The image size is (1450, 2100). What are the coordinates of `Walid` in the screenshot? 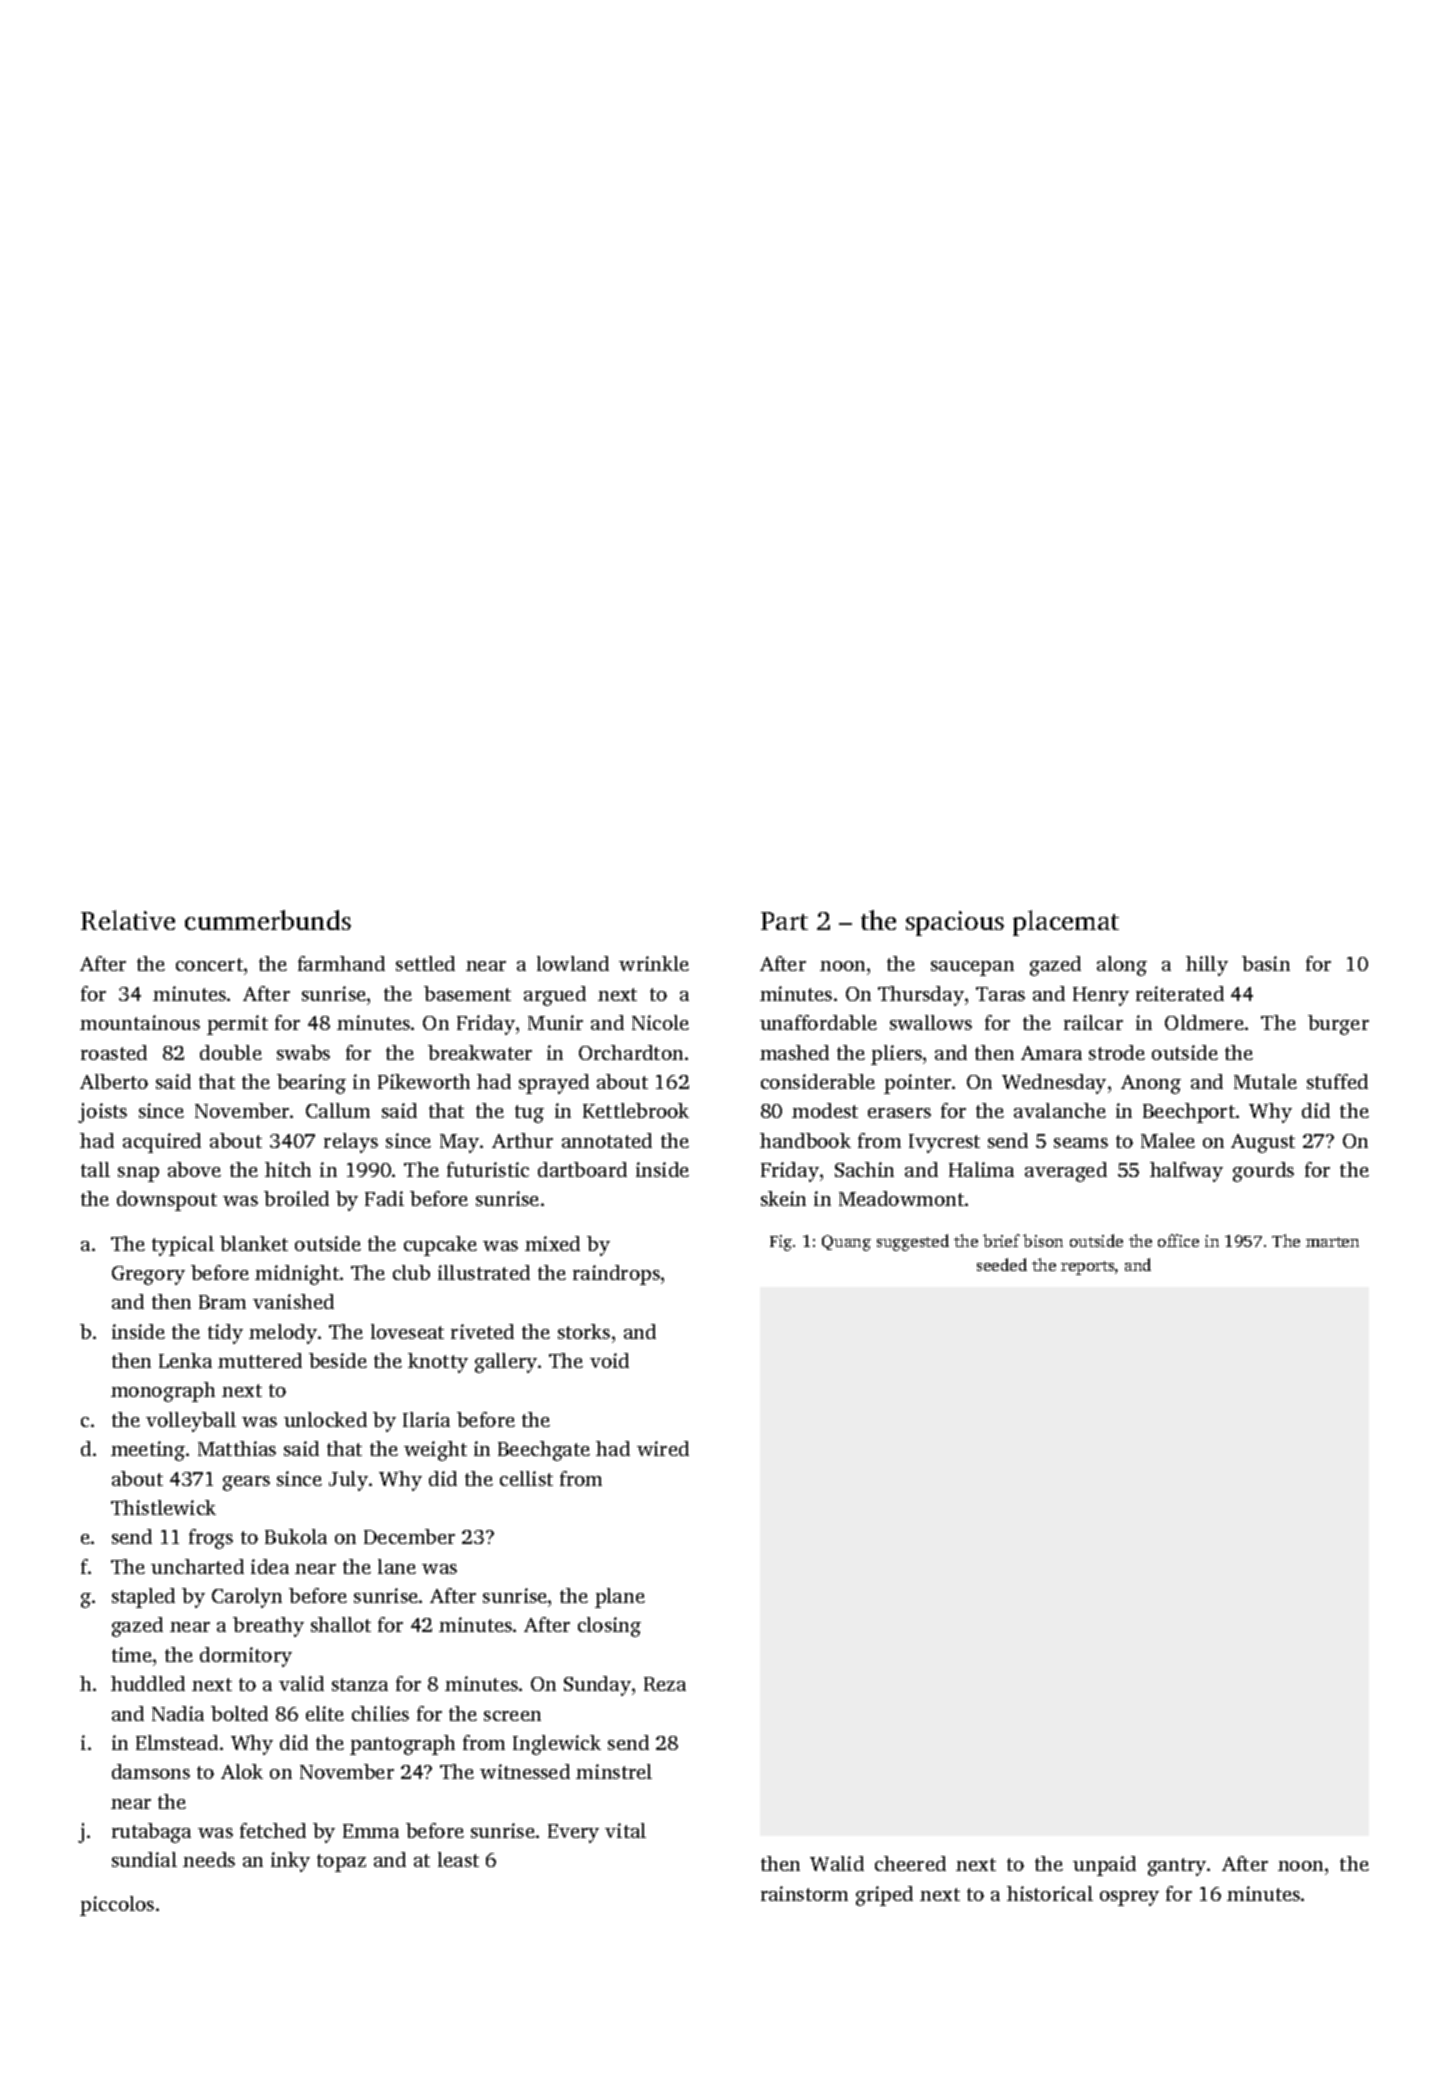 It's located at (837, 1863).
